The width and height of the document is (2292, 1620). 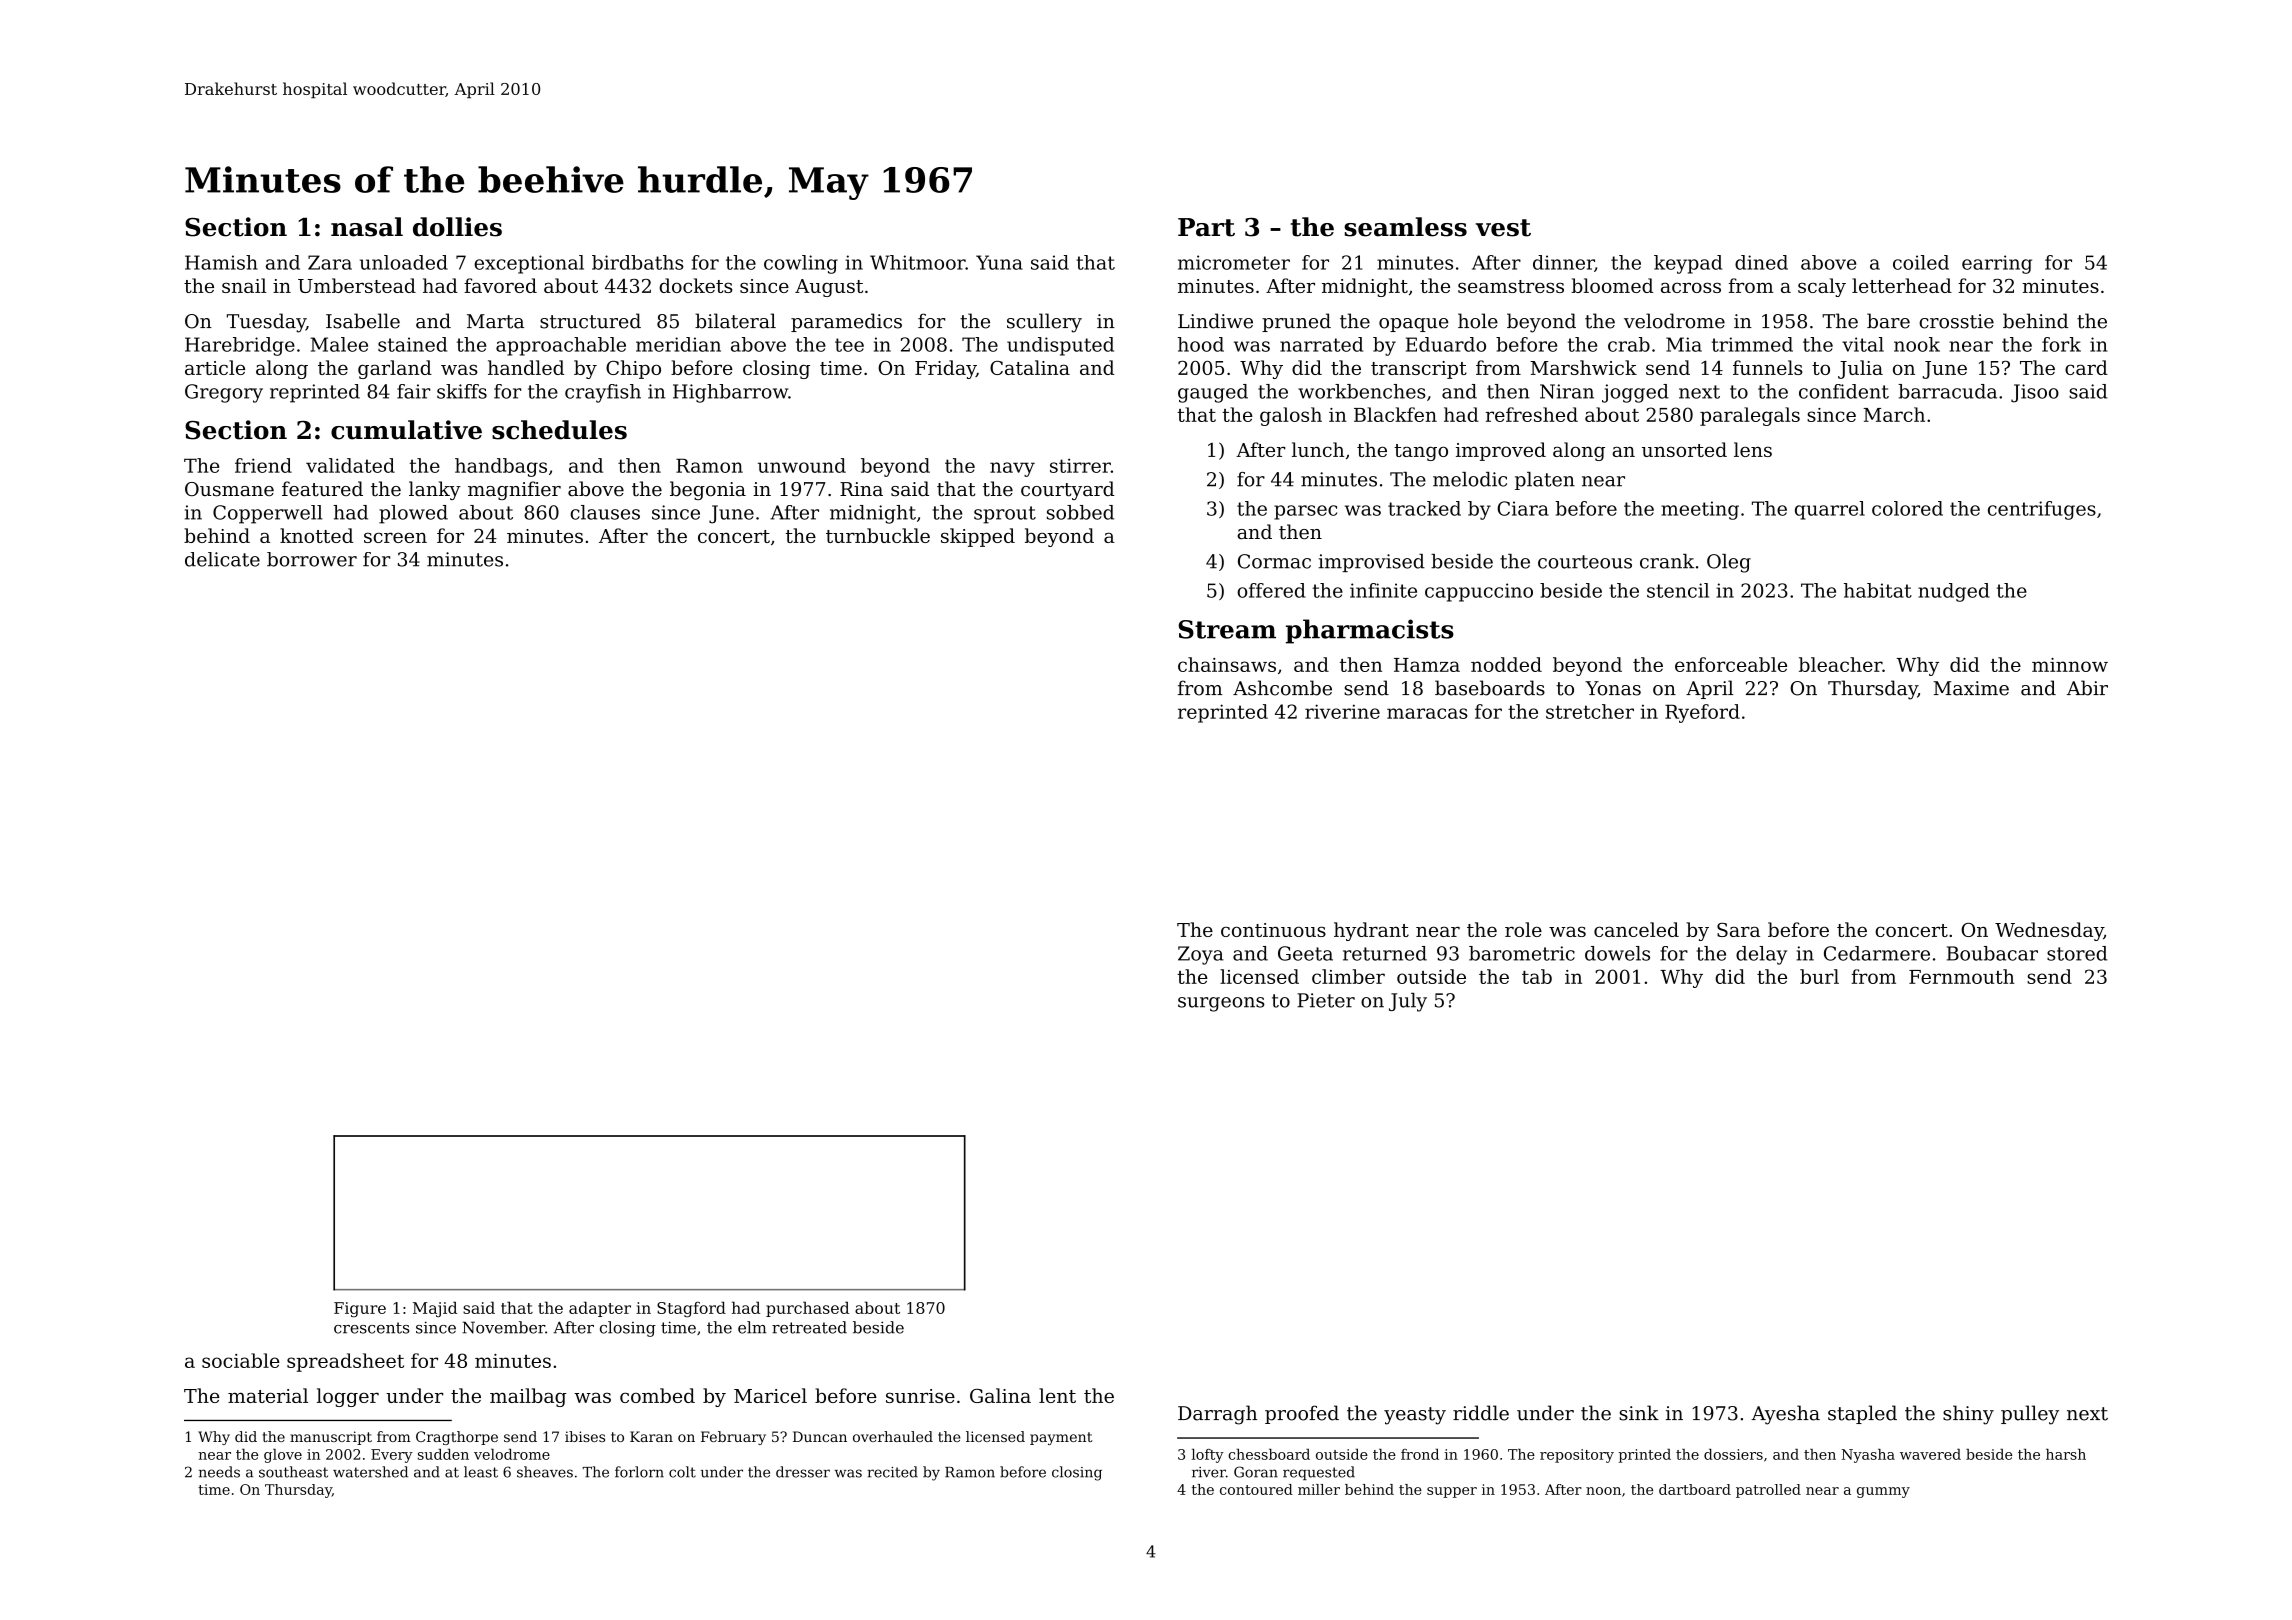 I want to click on needs, so click(x=219, y=1472).
